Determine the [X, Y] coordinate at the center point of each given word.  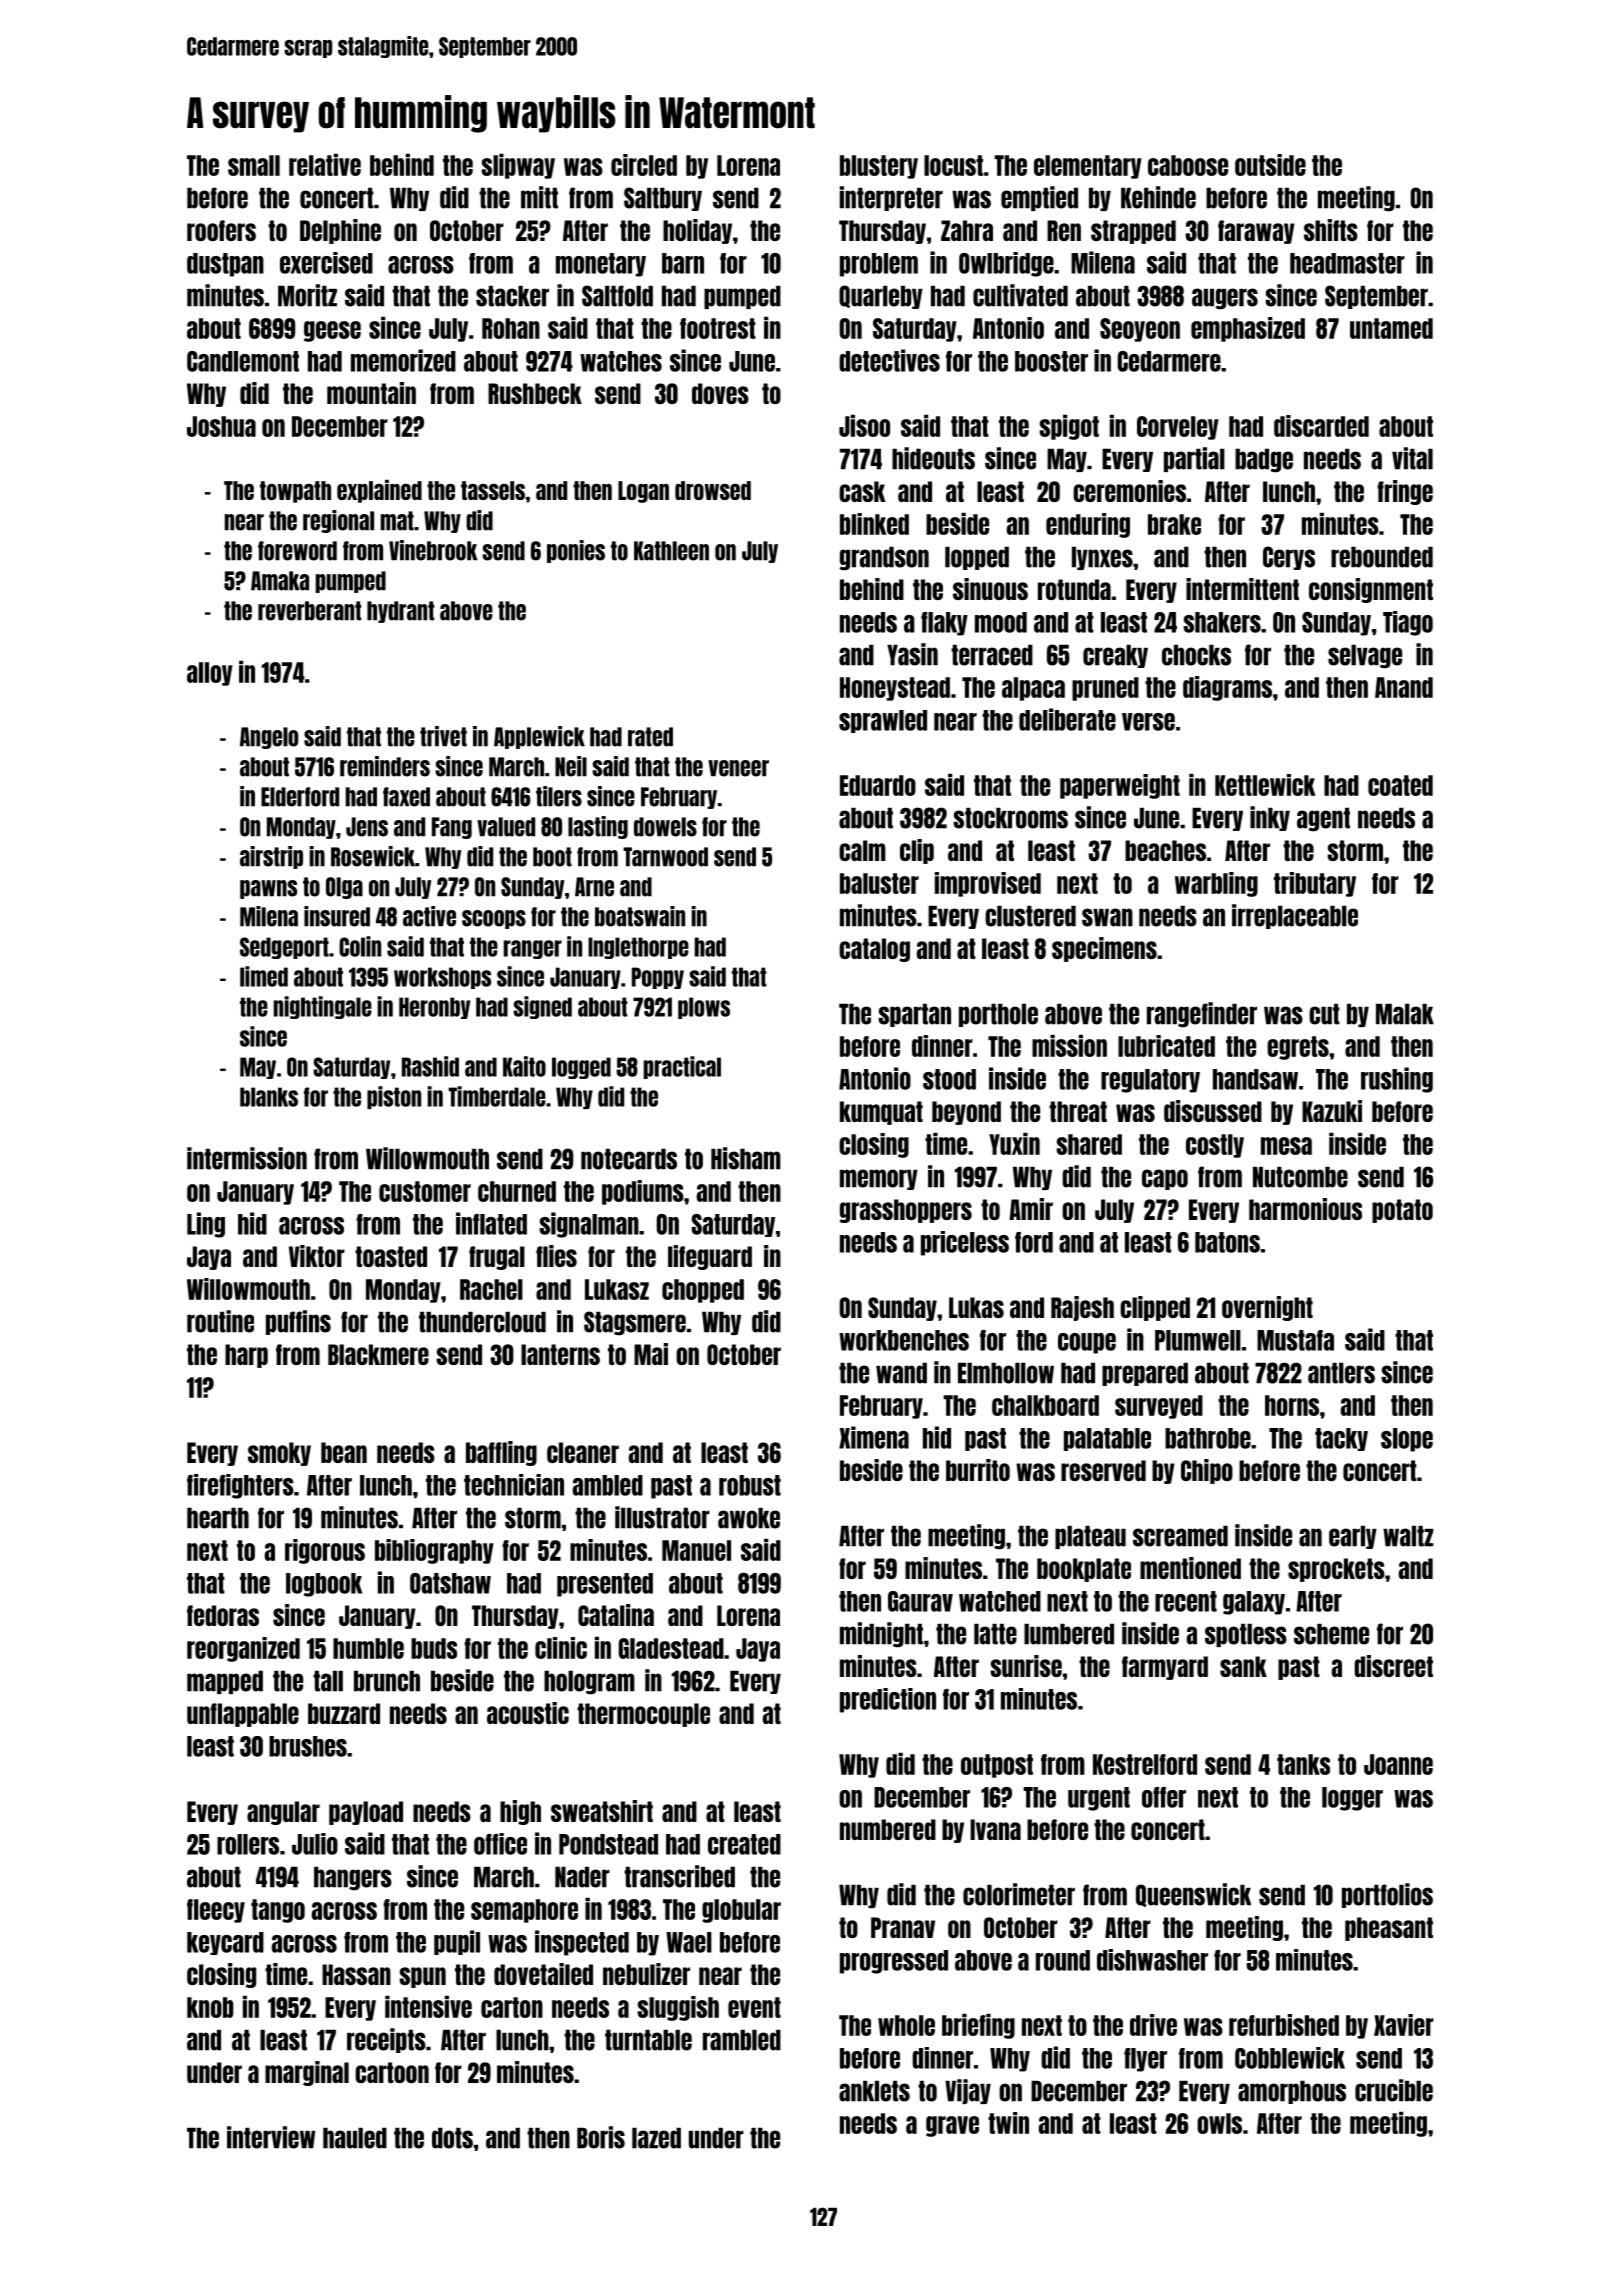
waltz [1408, 1536]
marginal [307, 2073]
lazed [656, 2138]
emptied [1039, 198]
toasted [391, 1256]
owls [1219, 2123]
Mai [651, 1354]
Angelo [269, 738]
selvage [1365, 657]
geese [332, 331]
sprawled [883, 721]
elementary [1088, 167]
